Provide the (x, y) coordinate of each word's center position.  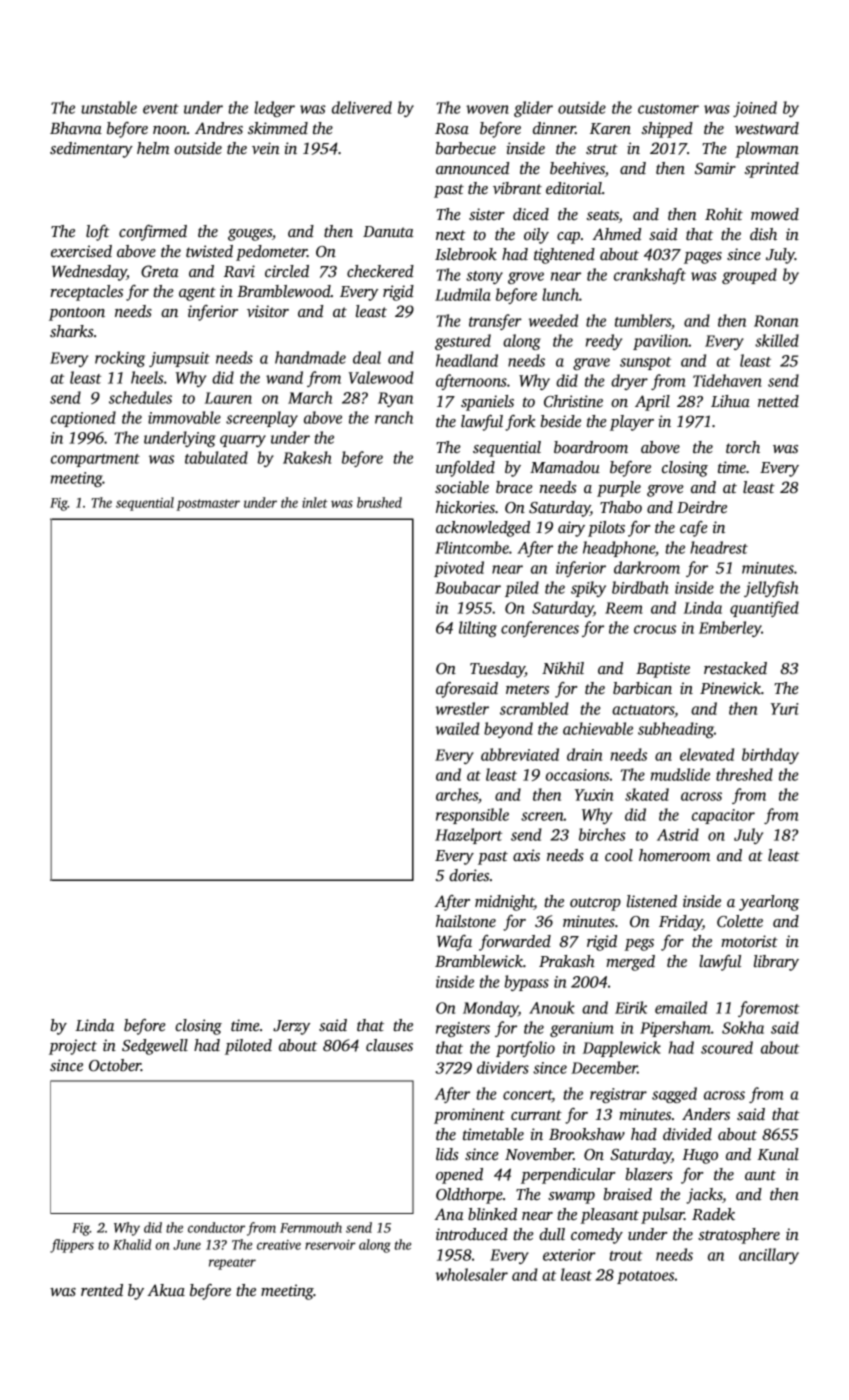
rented (102, 1290)
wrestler (462, 708)
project (73, 1047)
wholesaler (472, 1274)
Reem (624, 608)
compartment (95, 460)
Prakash (567, 961)
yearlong (769, 903)
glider (533, 109)
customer (668, 109)
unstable (109, 107)
